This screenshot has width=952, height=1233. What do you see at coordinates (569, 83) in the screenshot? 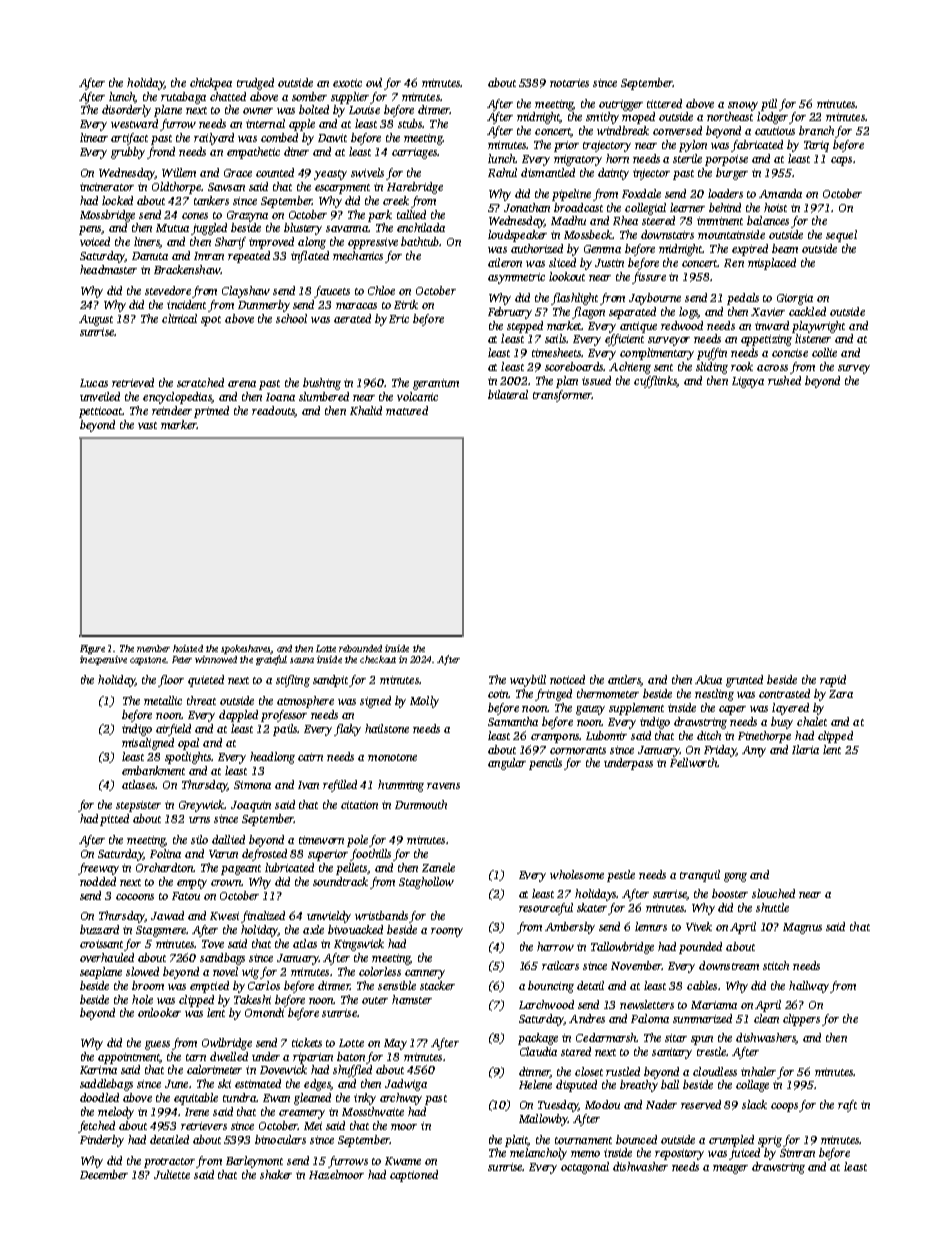
I see `notaries` at bounding box center [569, 83].
